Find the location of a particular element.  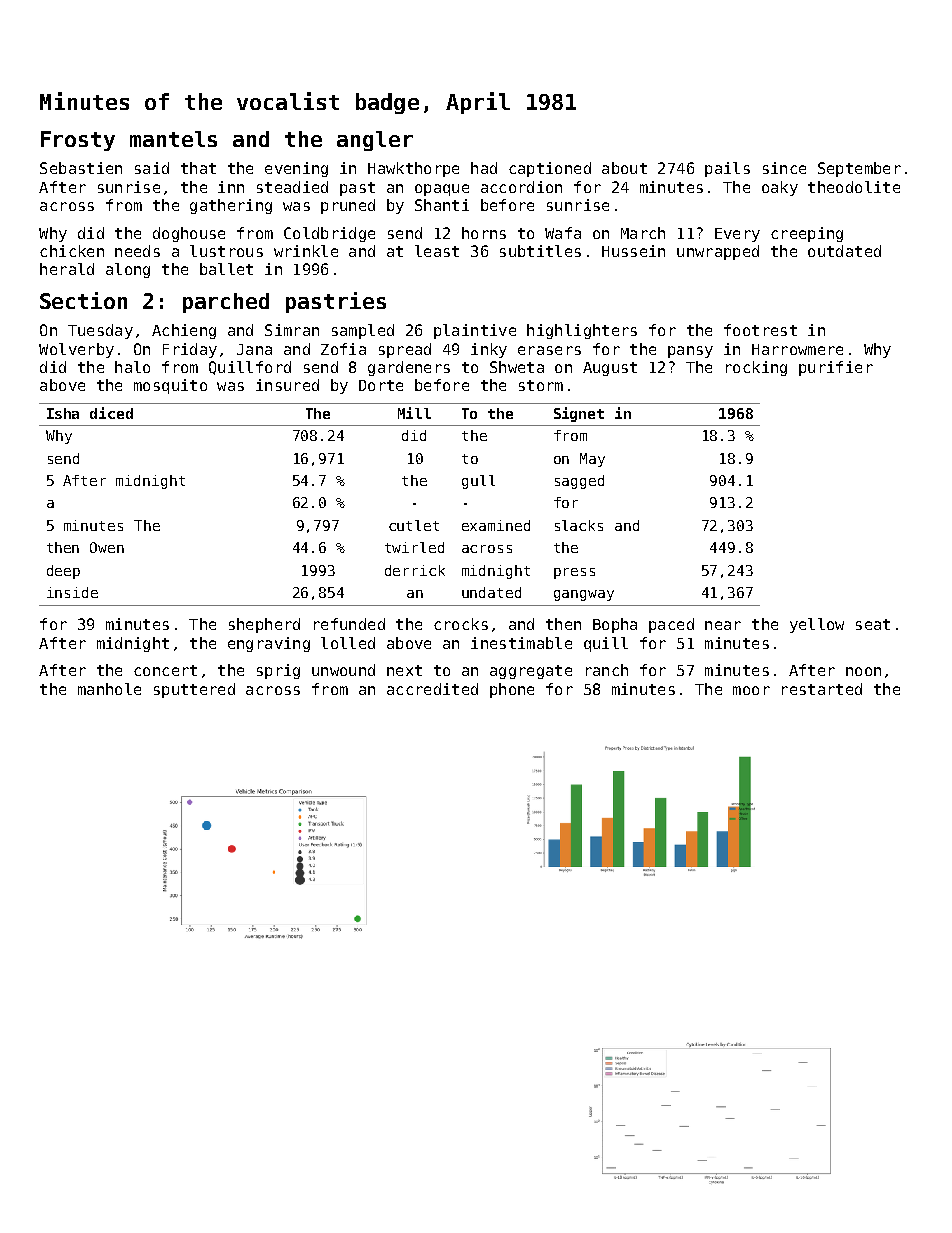

mantels is located at coordinates (173, 139).
